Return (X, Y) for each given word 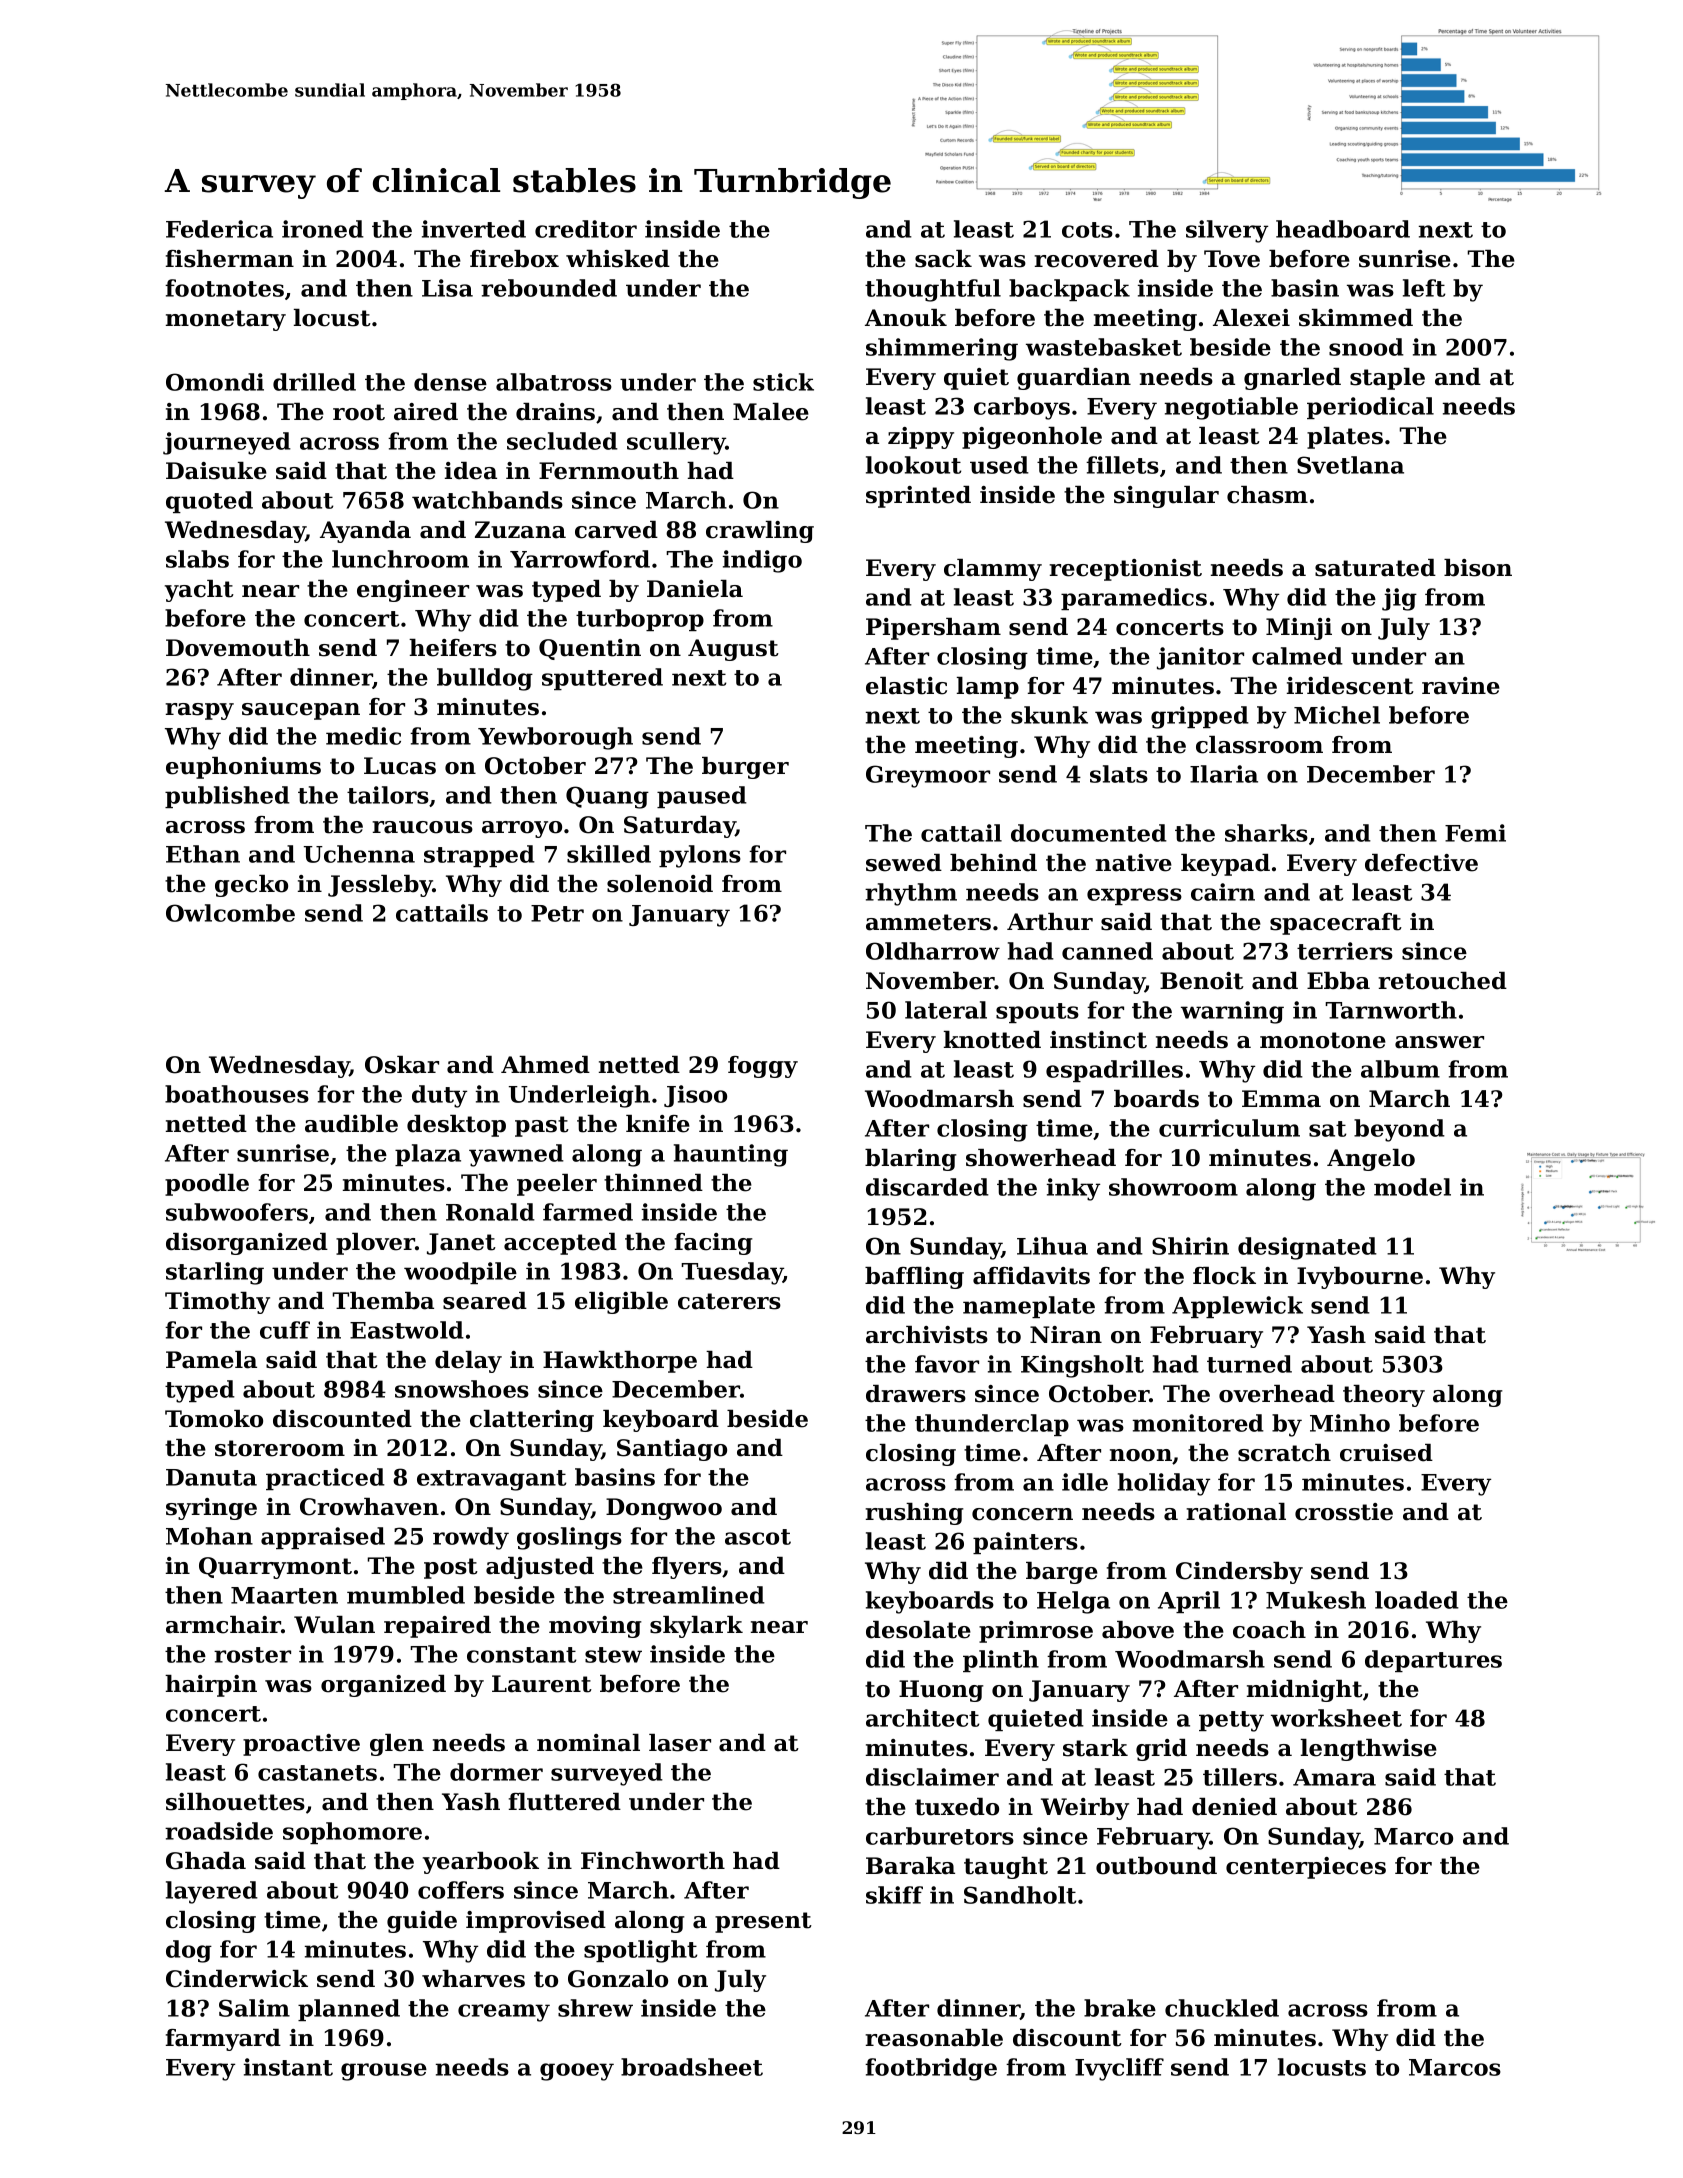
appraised (323, 1538)
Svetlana (1350, 465)
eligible (621, 1303)
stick (783, 382)
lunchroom (400, 559)
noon (1141, 1455)
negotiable (1231, 408)
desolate (918, 1630)
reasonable (934, 2038)
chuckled (1222, 2008)
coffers (461, 1890)
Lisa (447, 288)
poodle (207, 1185)
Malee (771, 412)
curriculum (1229, 1128)
